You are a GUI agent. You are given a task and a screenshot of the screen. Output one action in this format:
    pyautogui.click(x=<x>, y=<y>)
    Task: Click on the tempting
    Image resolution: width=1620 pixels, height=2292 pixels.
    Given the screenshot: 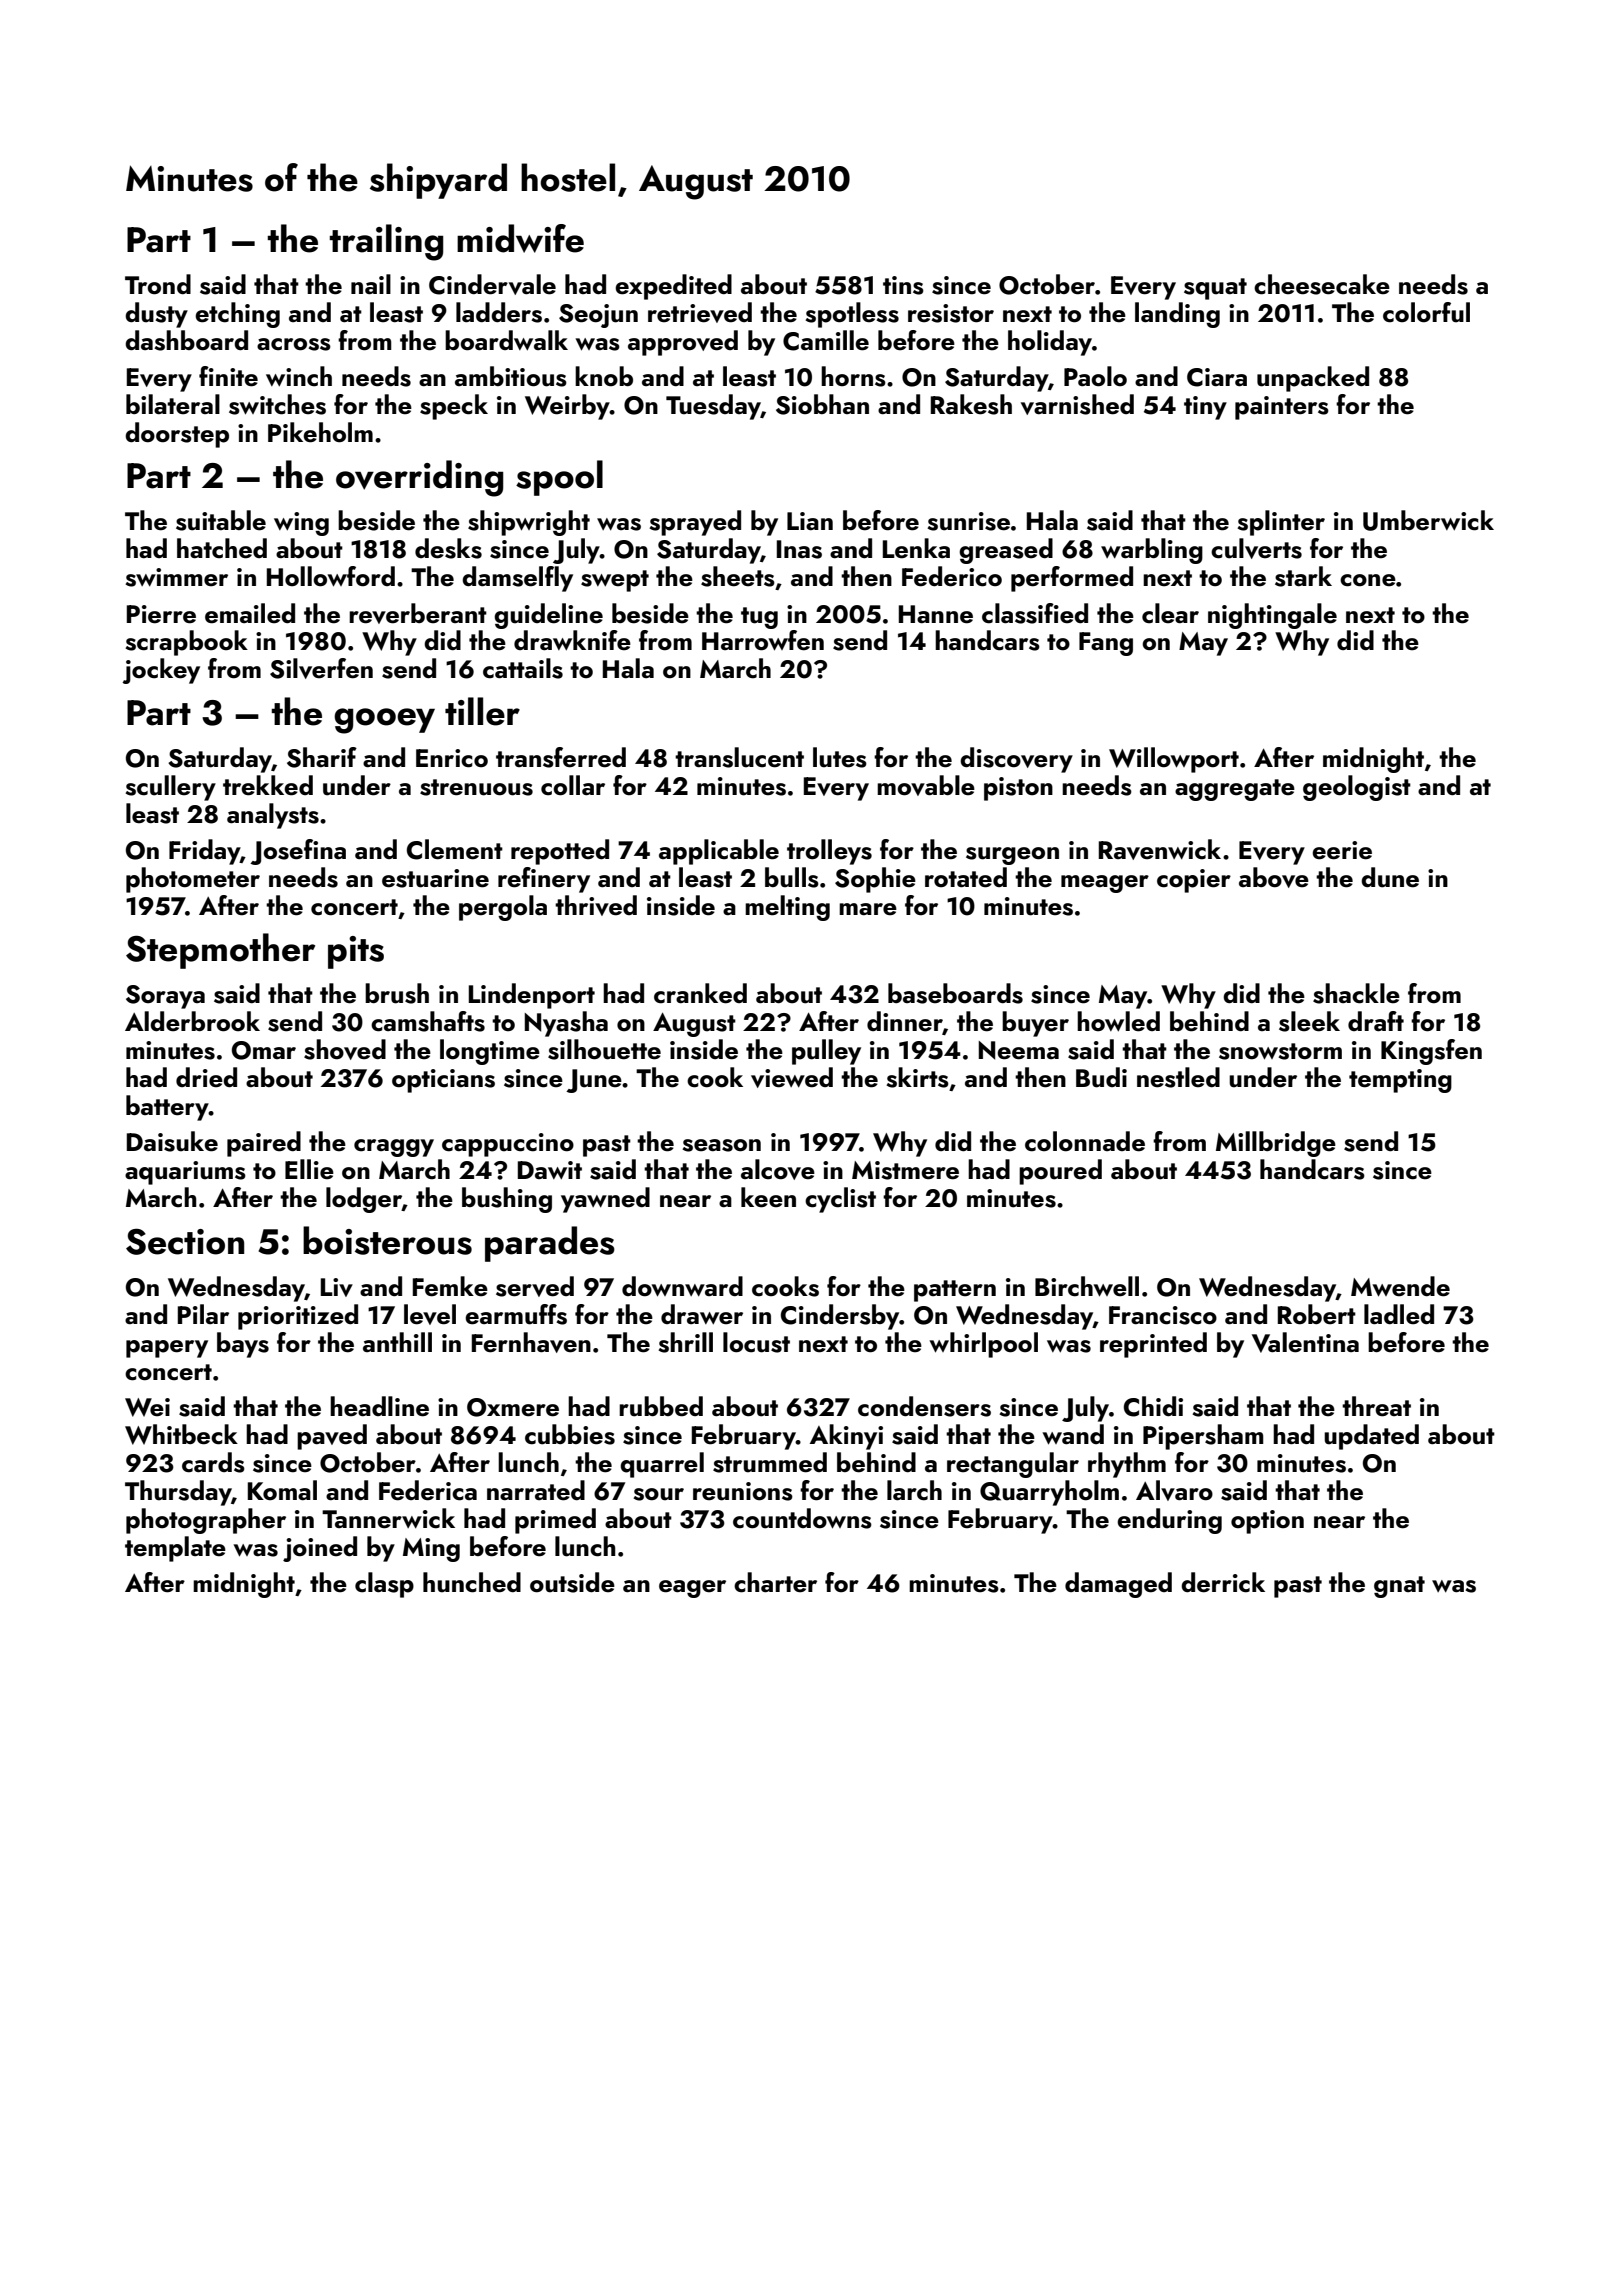 What is the action you would take?
    pyautogui.click(x=1400, y=1081)
